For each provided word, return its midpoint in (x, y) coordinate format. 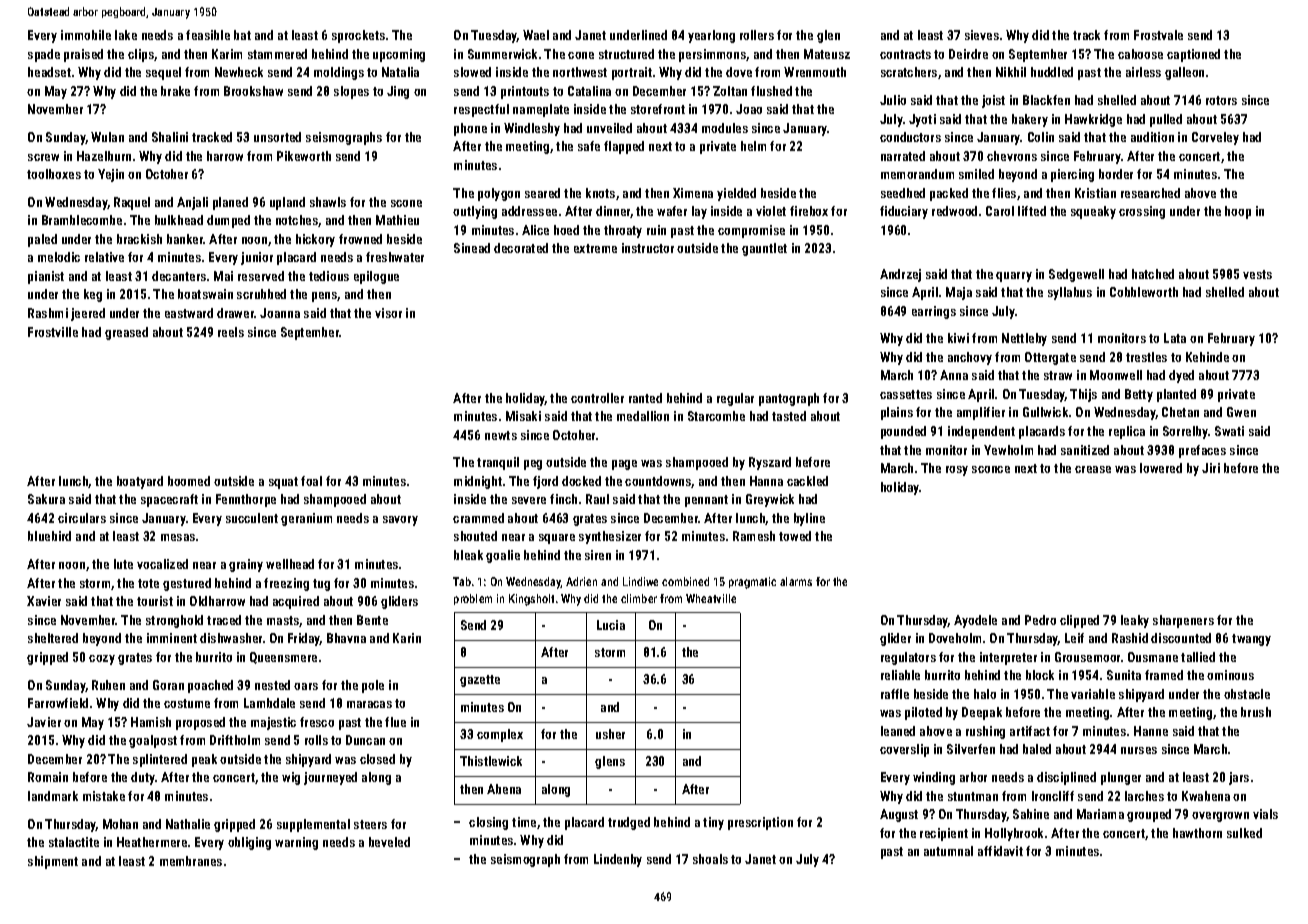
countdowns (658, 482)
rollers (757, 35)
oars (306, 686)
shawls (328, 202)
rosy (957, 471)
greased (126, 333)
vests (1257, 274)
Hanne (1151, 731)
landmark (53, 796)
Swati (1229, 431)
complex (500, 735)
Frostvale (1158, 35)
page (624, 465)
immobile (86, 35)
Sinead (472, 248)
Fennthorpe (246, 500)
